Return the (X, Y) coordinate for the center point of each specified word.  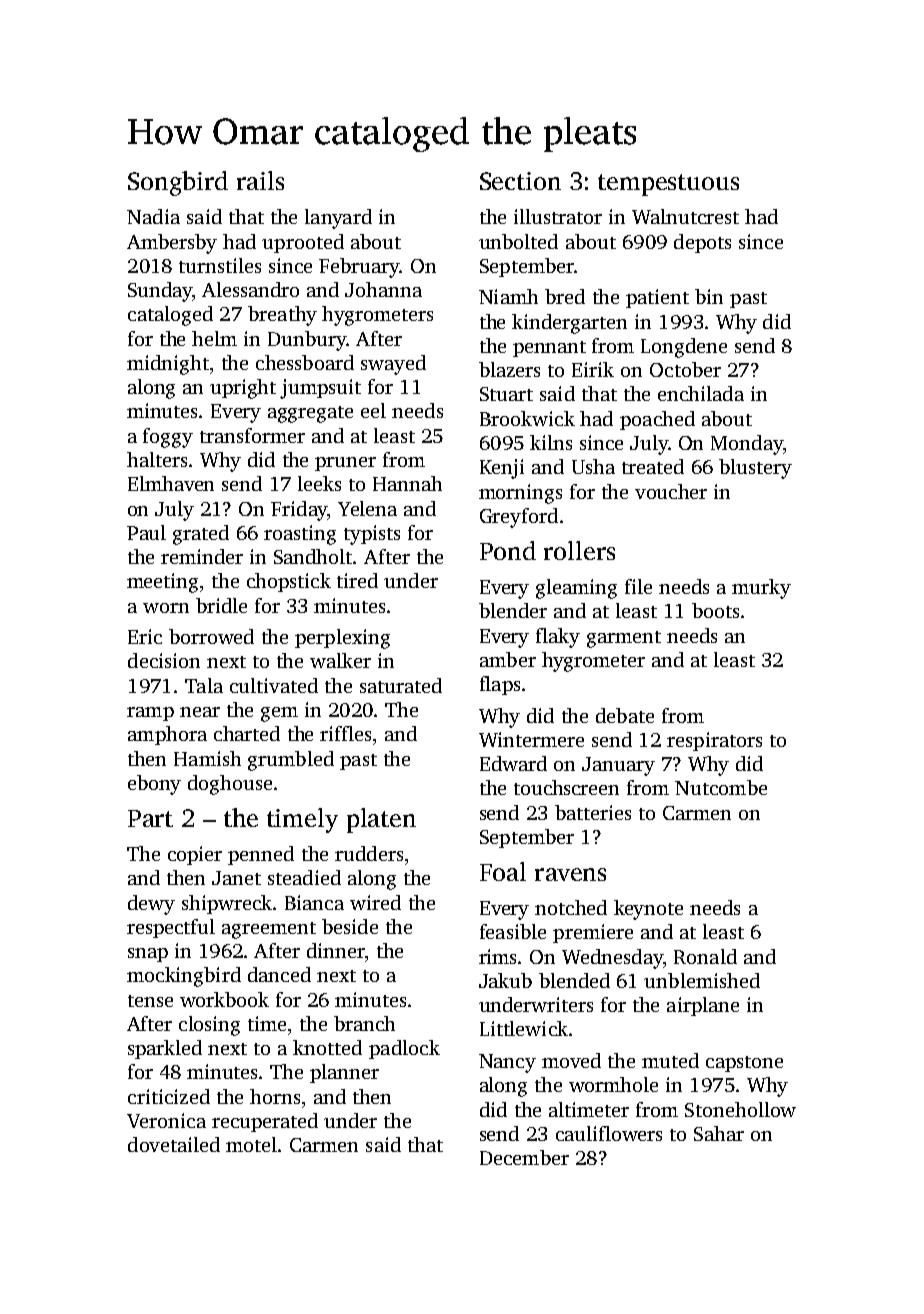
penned (261, 855)
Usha (593, 466)
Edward (513, 763)
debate (625, 715)
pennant (549, 349)
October (685, 369)
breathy (282, 316)
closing (209, 1026)
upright (243, 389)
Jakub (505, 980)
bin (709, 296)
